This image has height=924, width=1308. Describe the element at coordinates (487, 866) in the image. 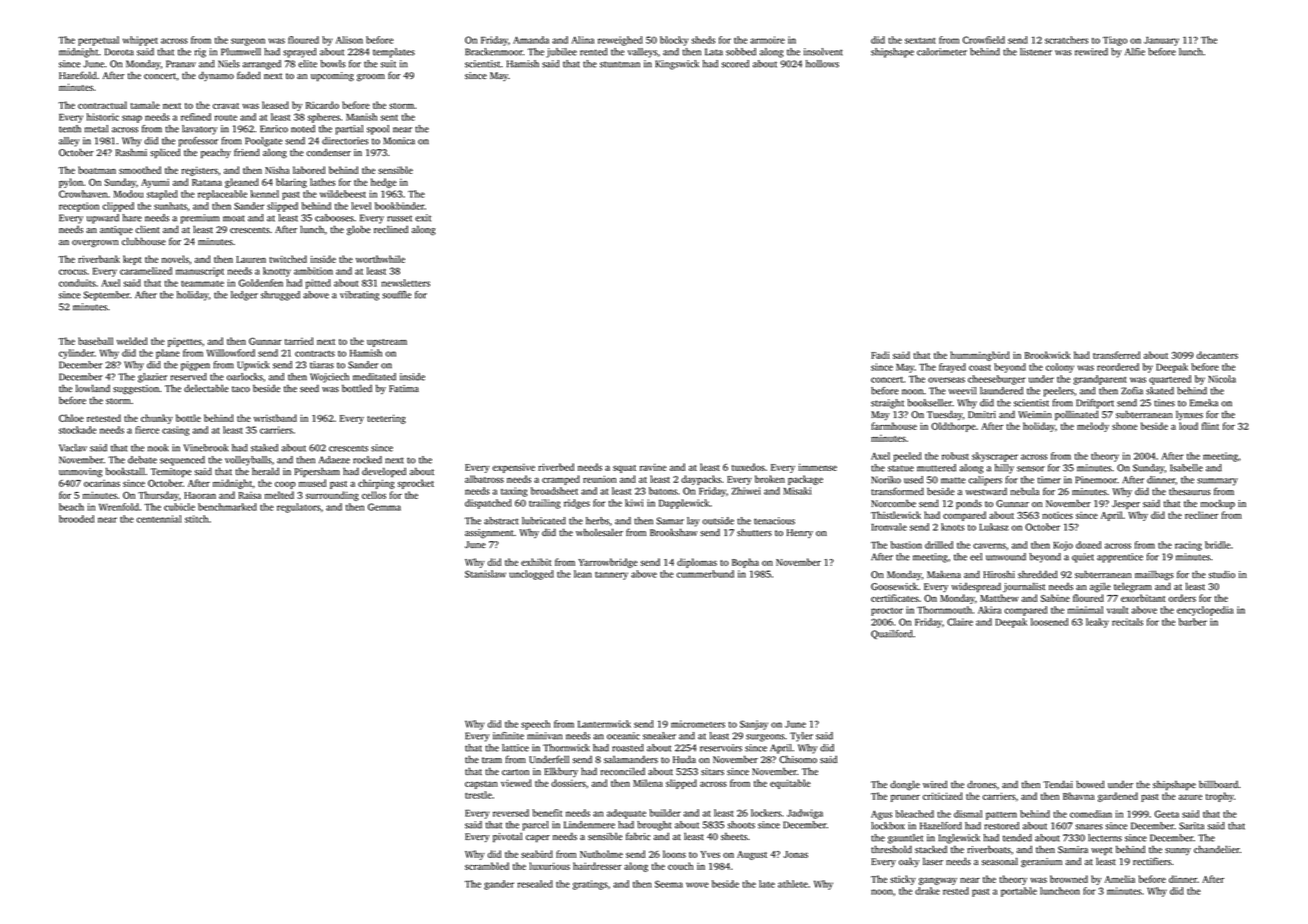

I see `scrambled` at that location.
